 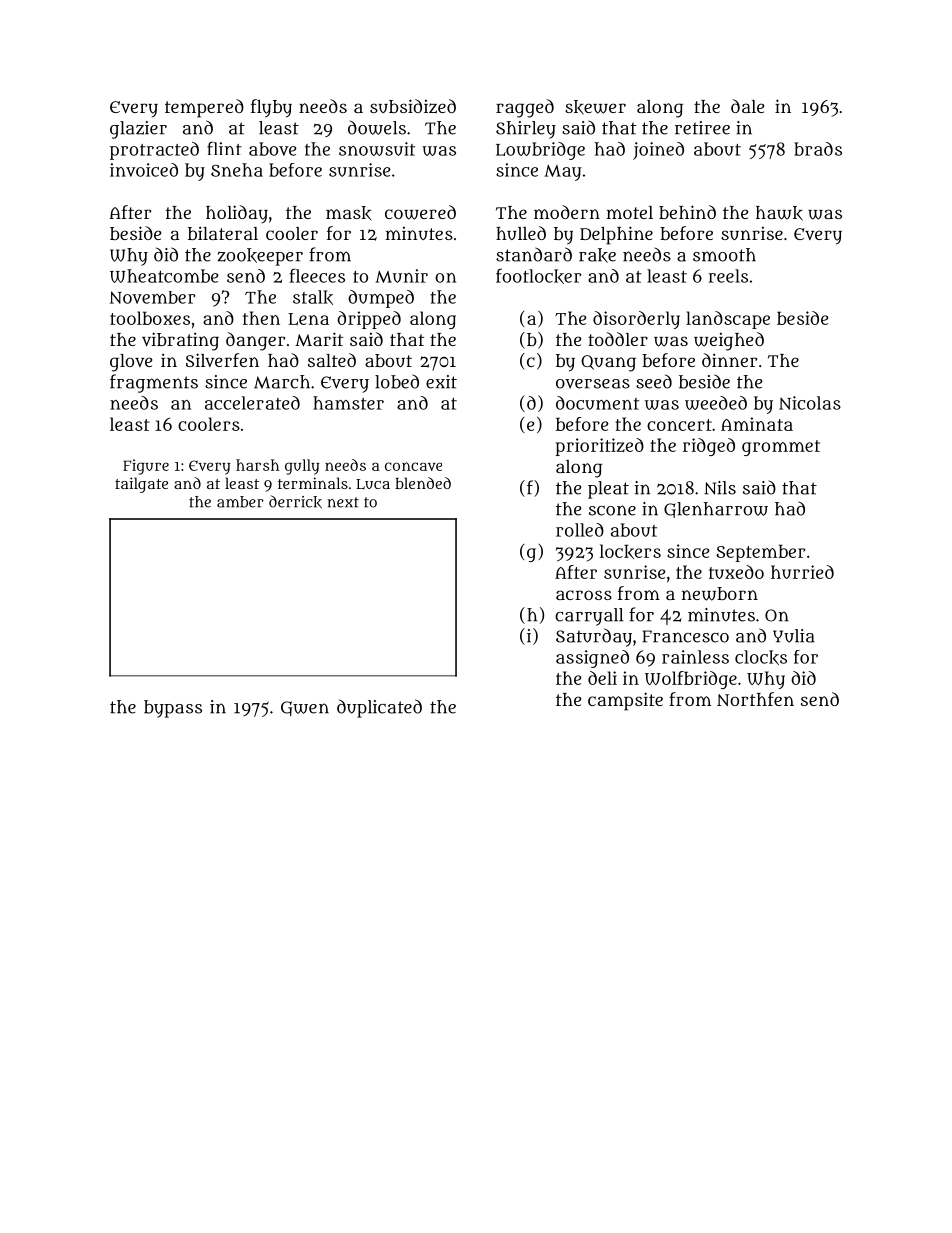 I want to click on tempered, so click(x=204, y=108).
